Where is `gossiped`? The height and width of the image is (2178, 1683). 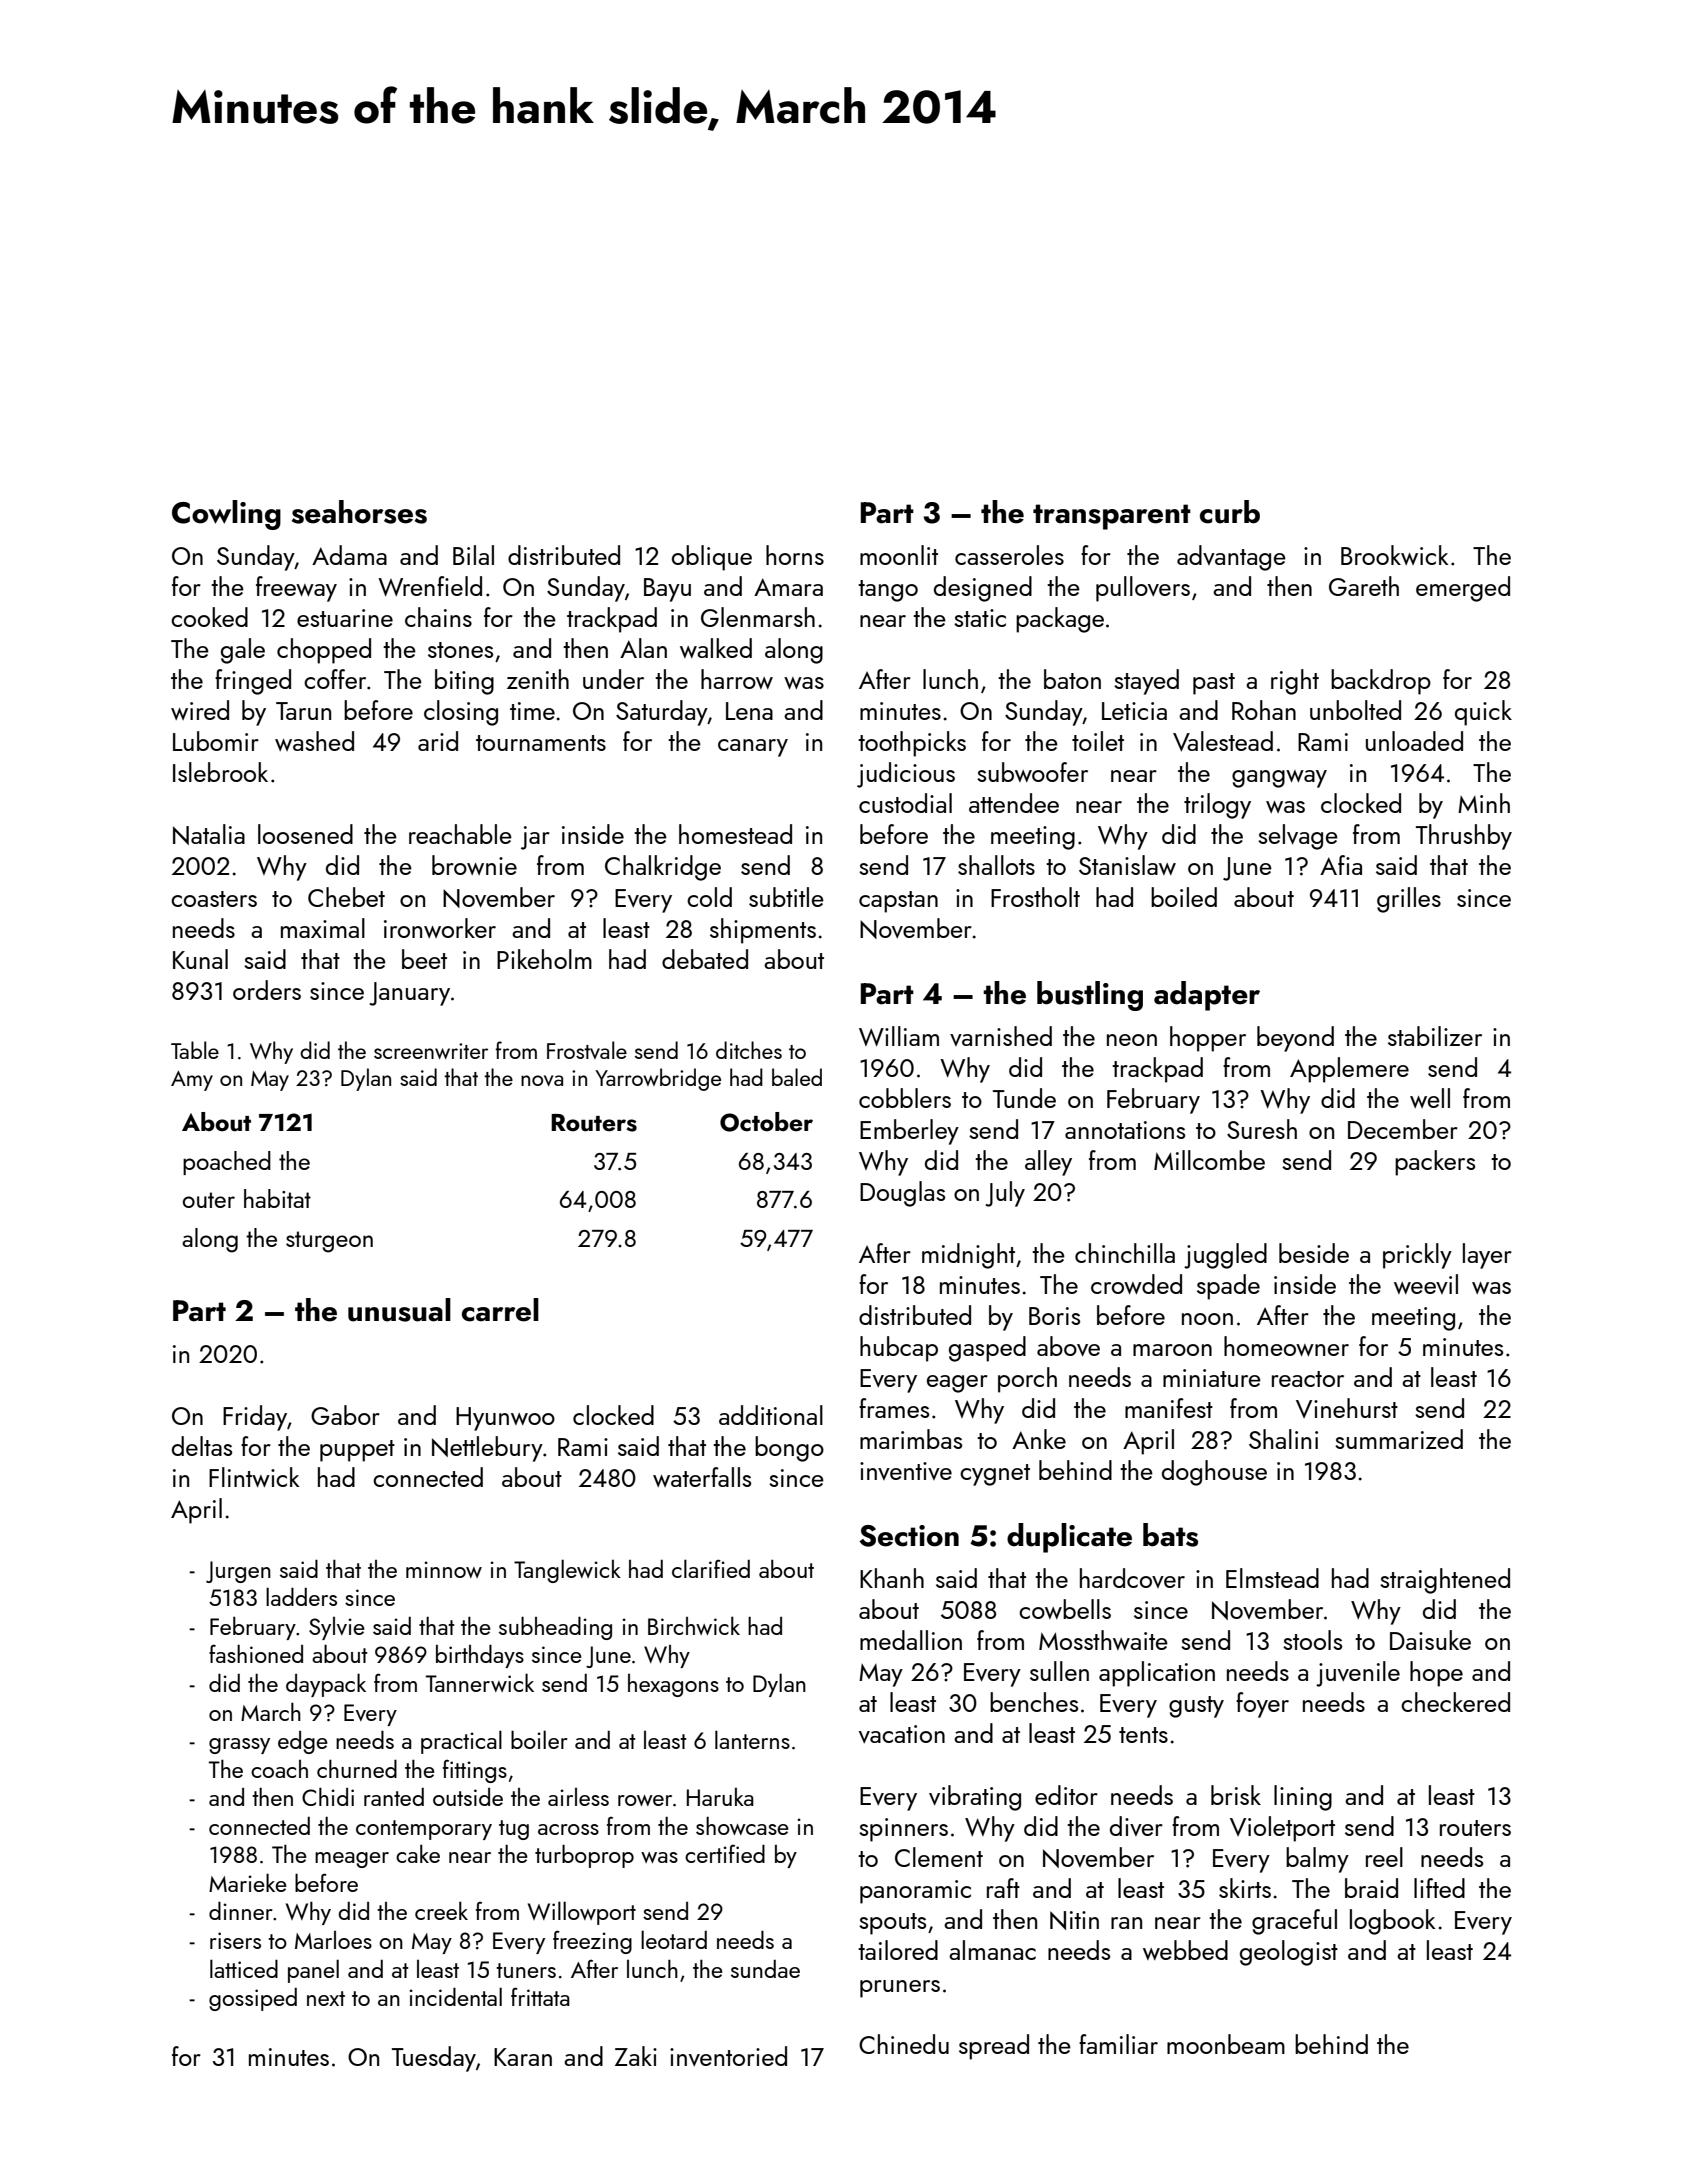
gossiped is located at coordinates (253, 1999).
